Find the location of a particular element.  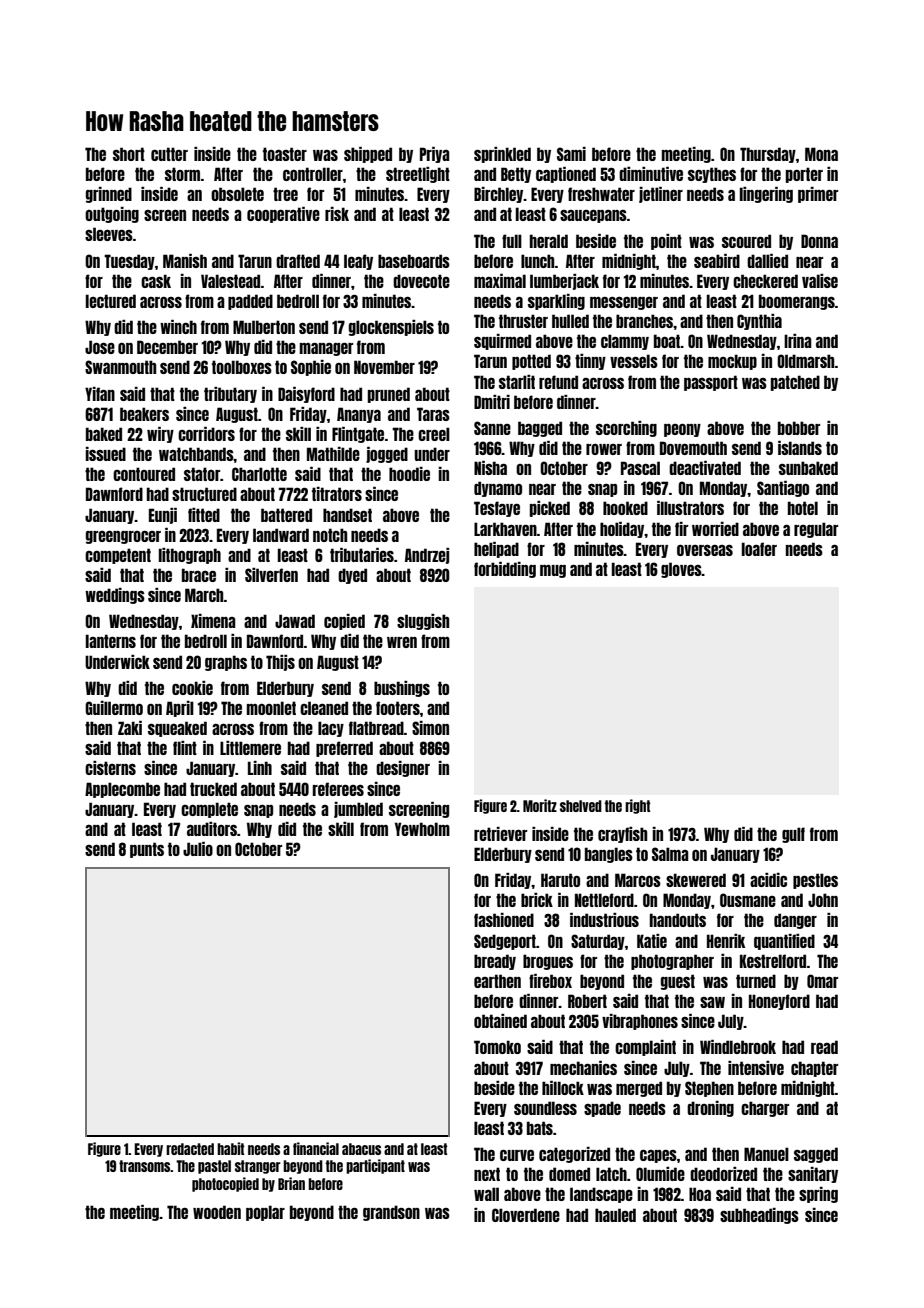

Priya is located at coordinates (435, 155).
